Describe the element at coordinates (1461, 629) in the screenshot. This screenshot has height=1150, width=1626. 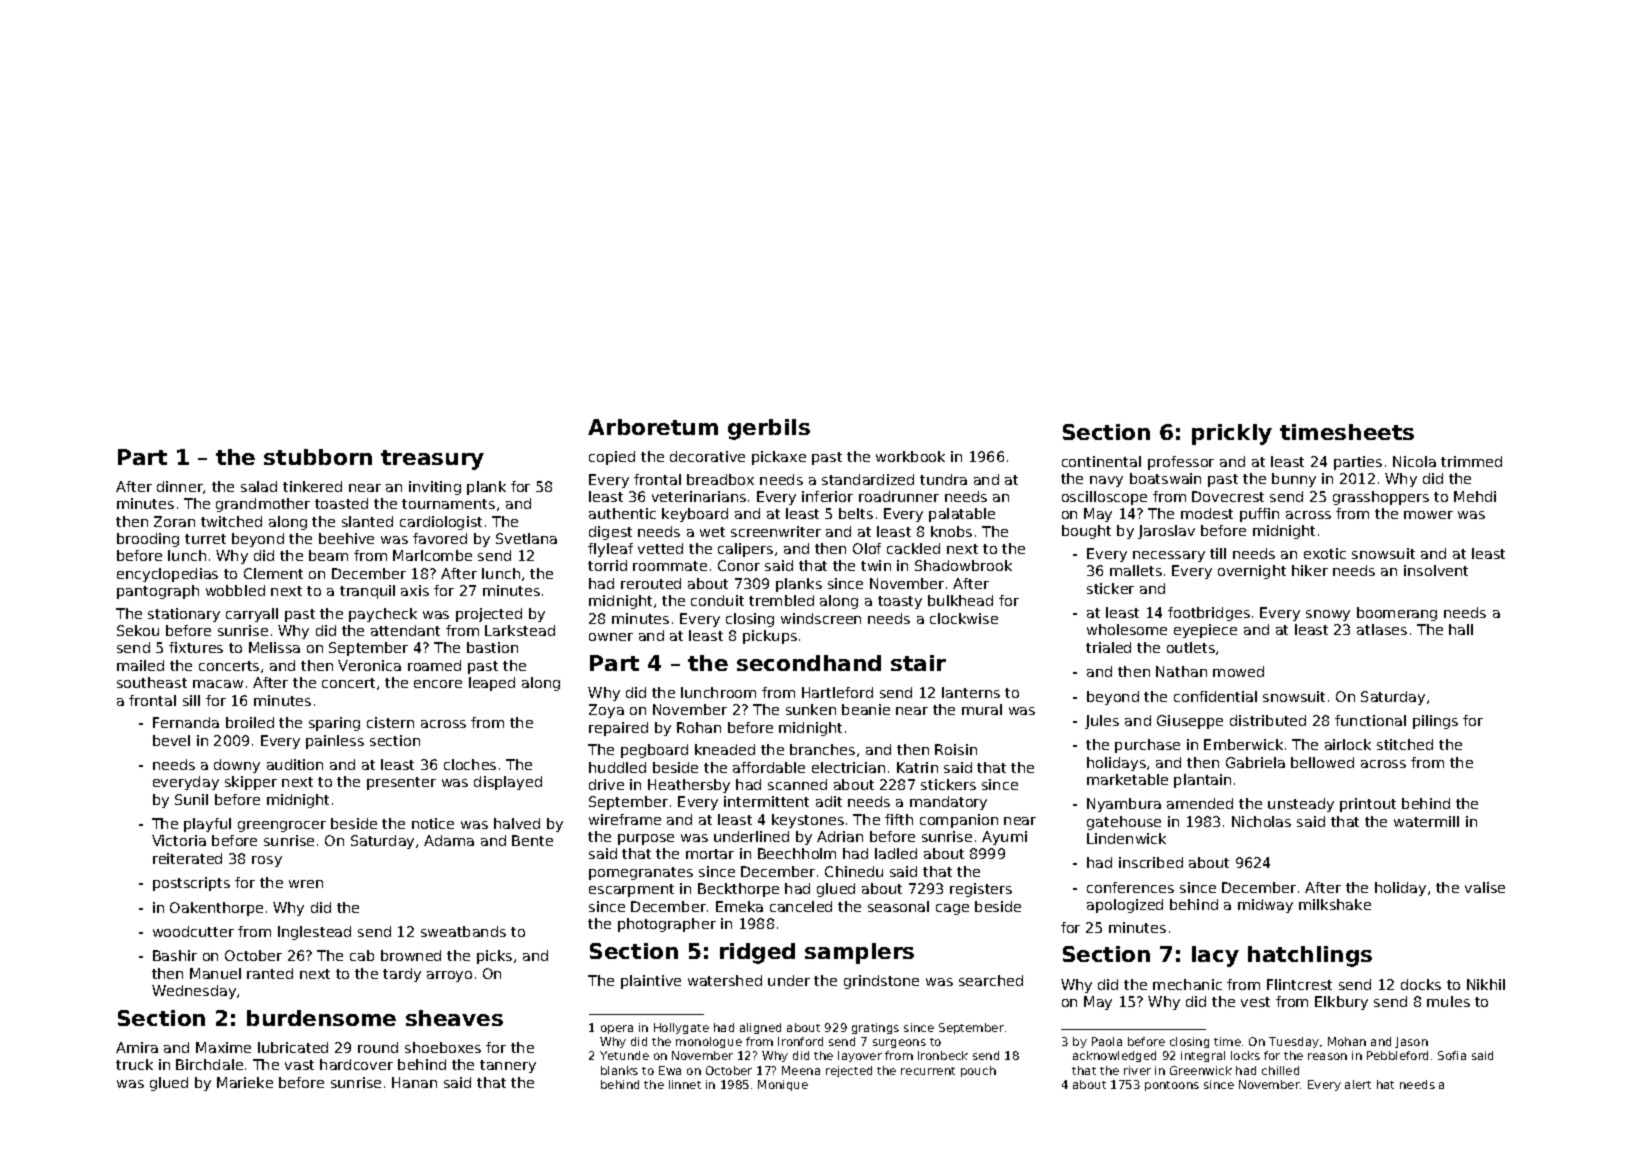
I see `hall` at that location.
